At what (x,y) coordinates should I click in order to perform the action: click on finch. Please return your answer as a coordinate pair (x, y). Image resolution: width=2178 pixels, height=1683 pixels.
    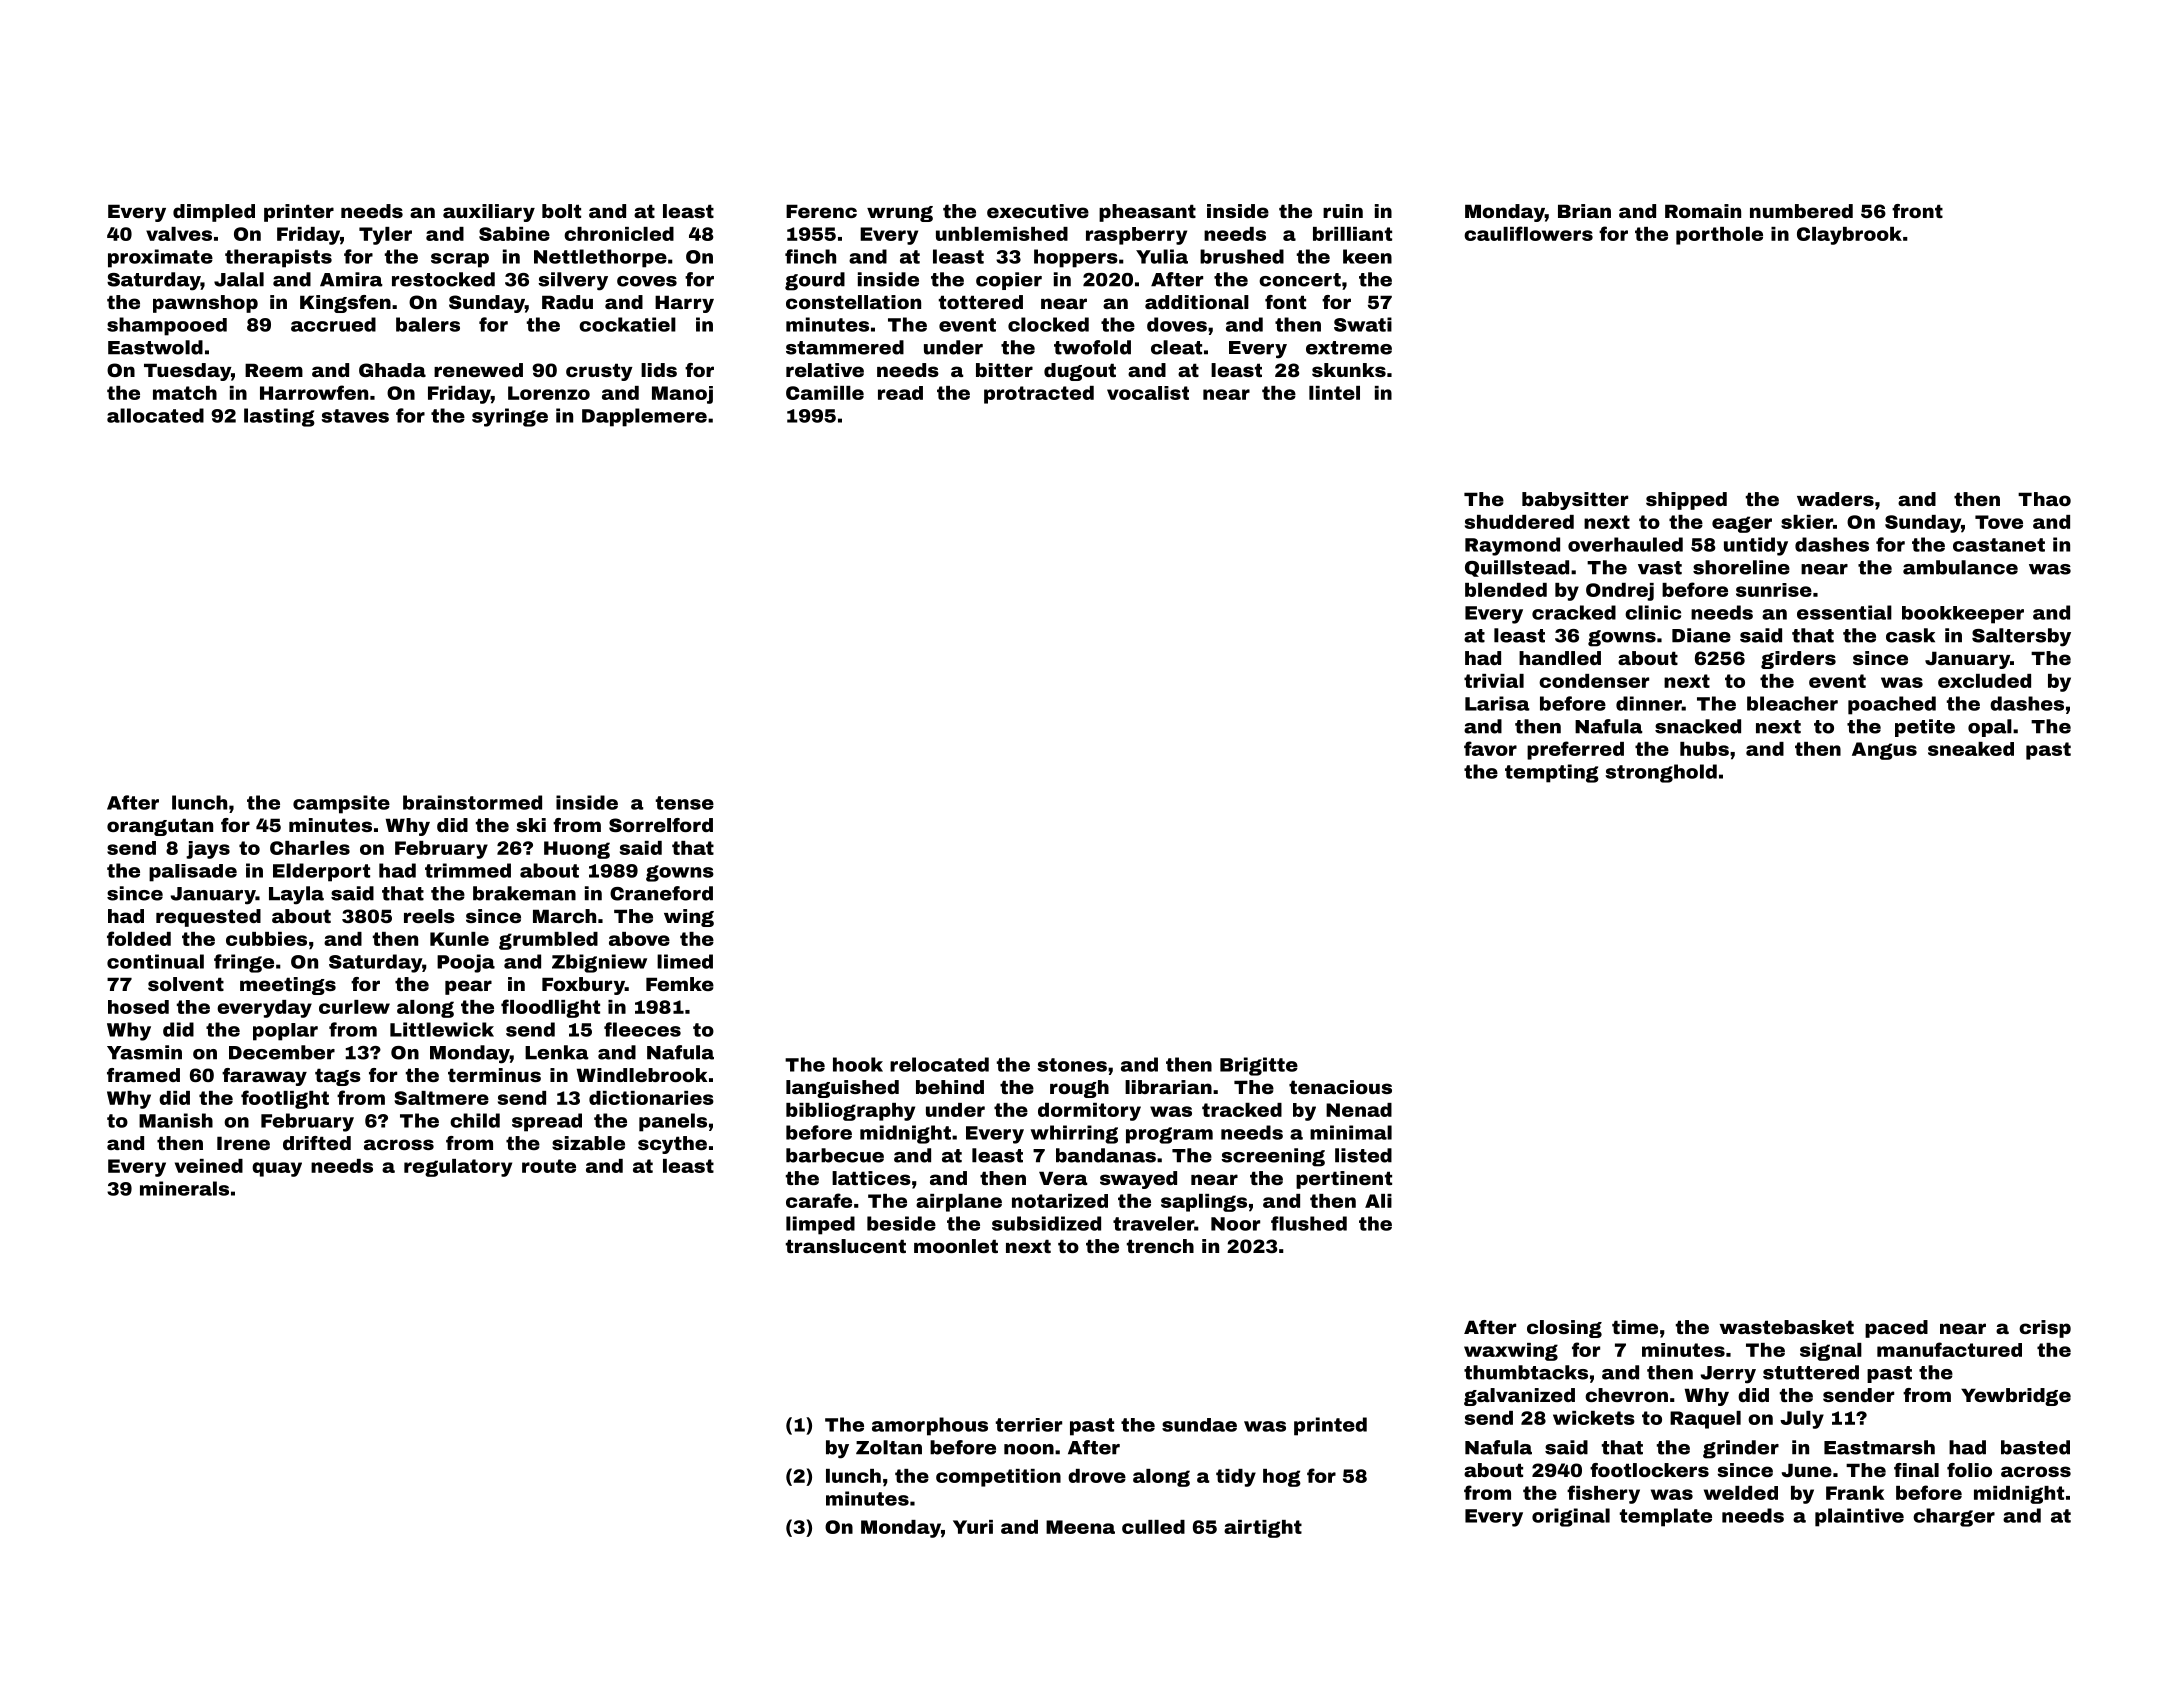
    Looking at the image, I should click on (810, 256).
